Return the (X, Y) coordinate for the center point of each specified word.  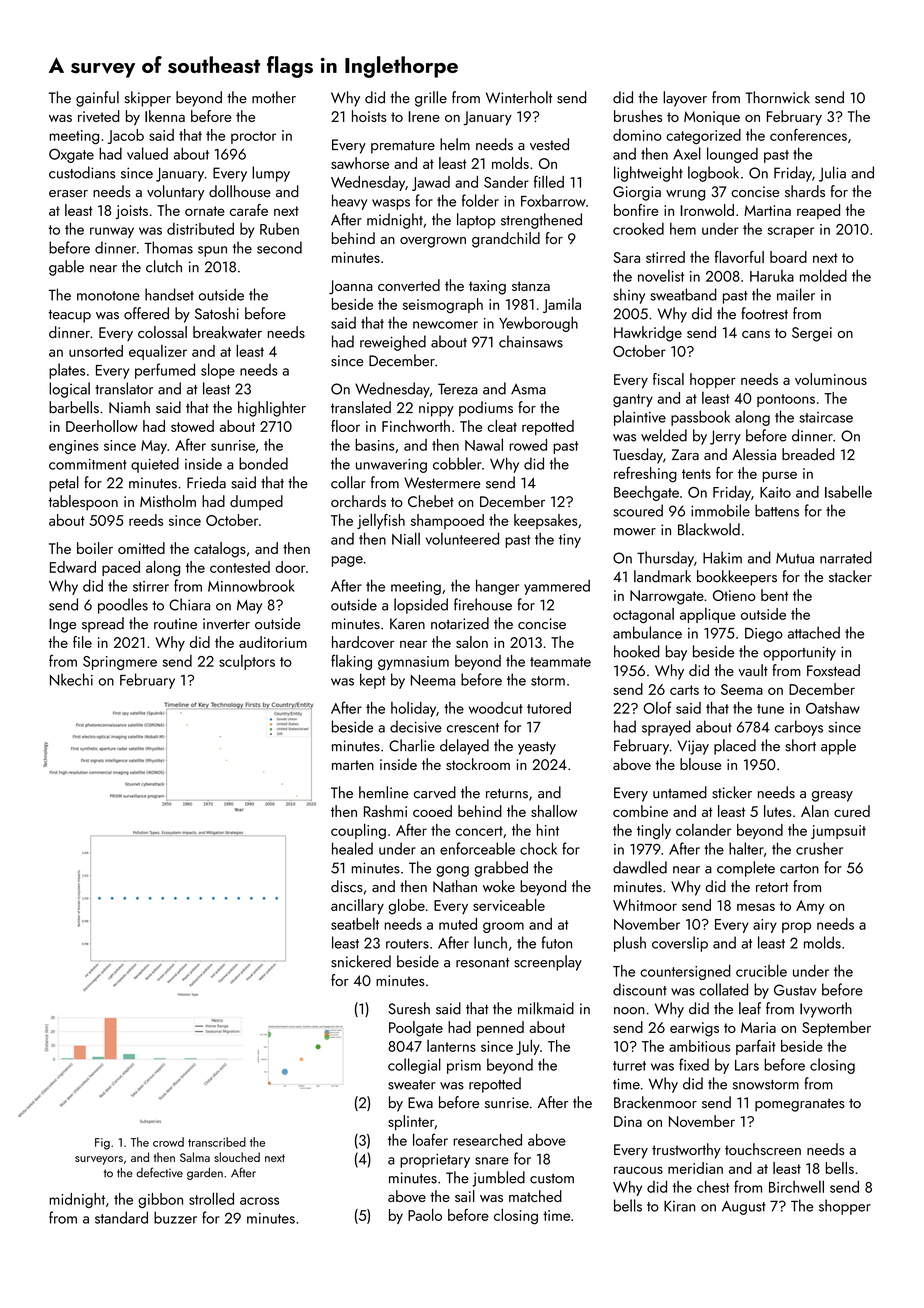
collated (724, 989)
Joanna (351, 287)
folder (480, 200)
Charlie (412, 745)
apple (838, 747)
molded (823, 275)
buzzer (175, 1217)
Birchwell (796, 1186)
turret (629, 1066)
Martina (768, 210)
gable (66, 268)
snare (492, 1161)
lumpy (271, 174)
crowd (168, 1142)
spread (103, 625)
